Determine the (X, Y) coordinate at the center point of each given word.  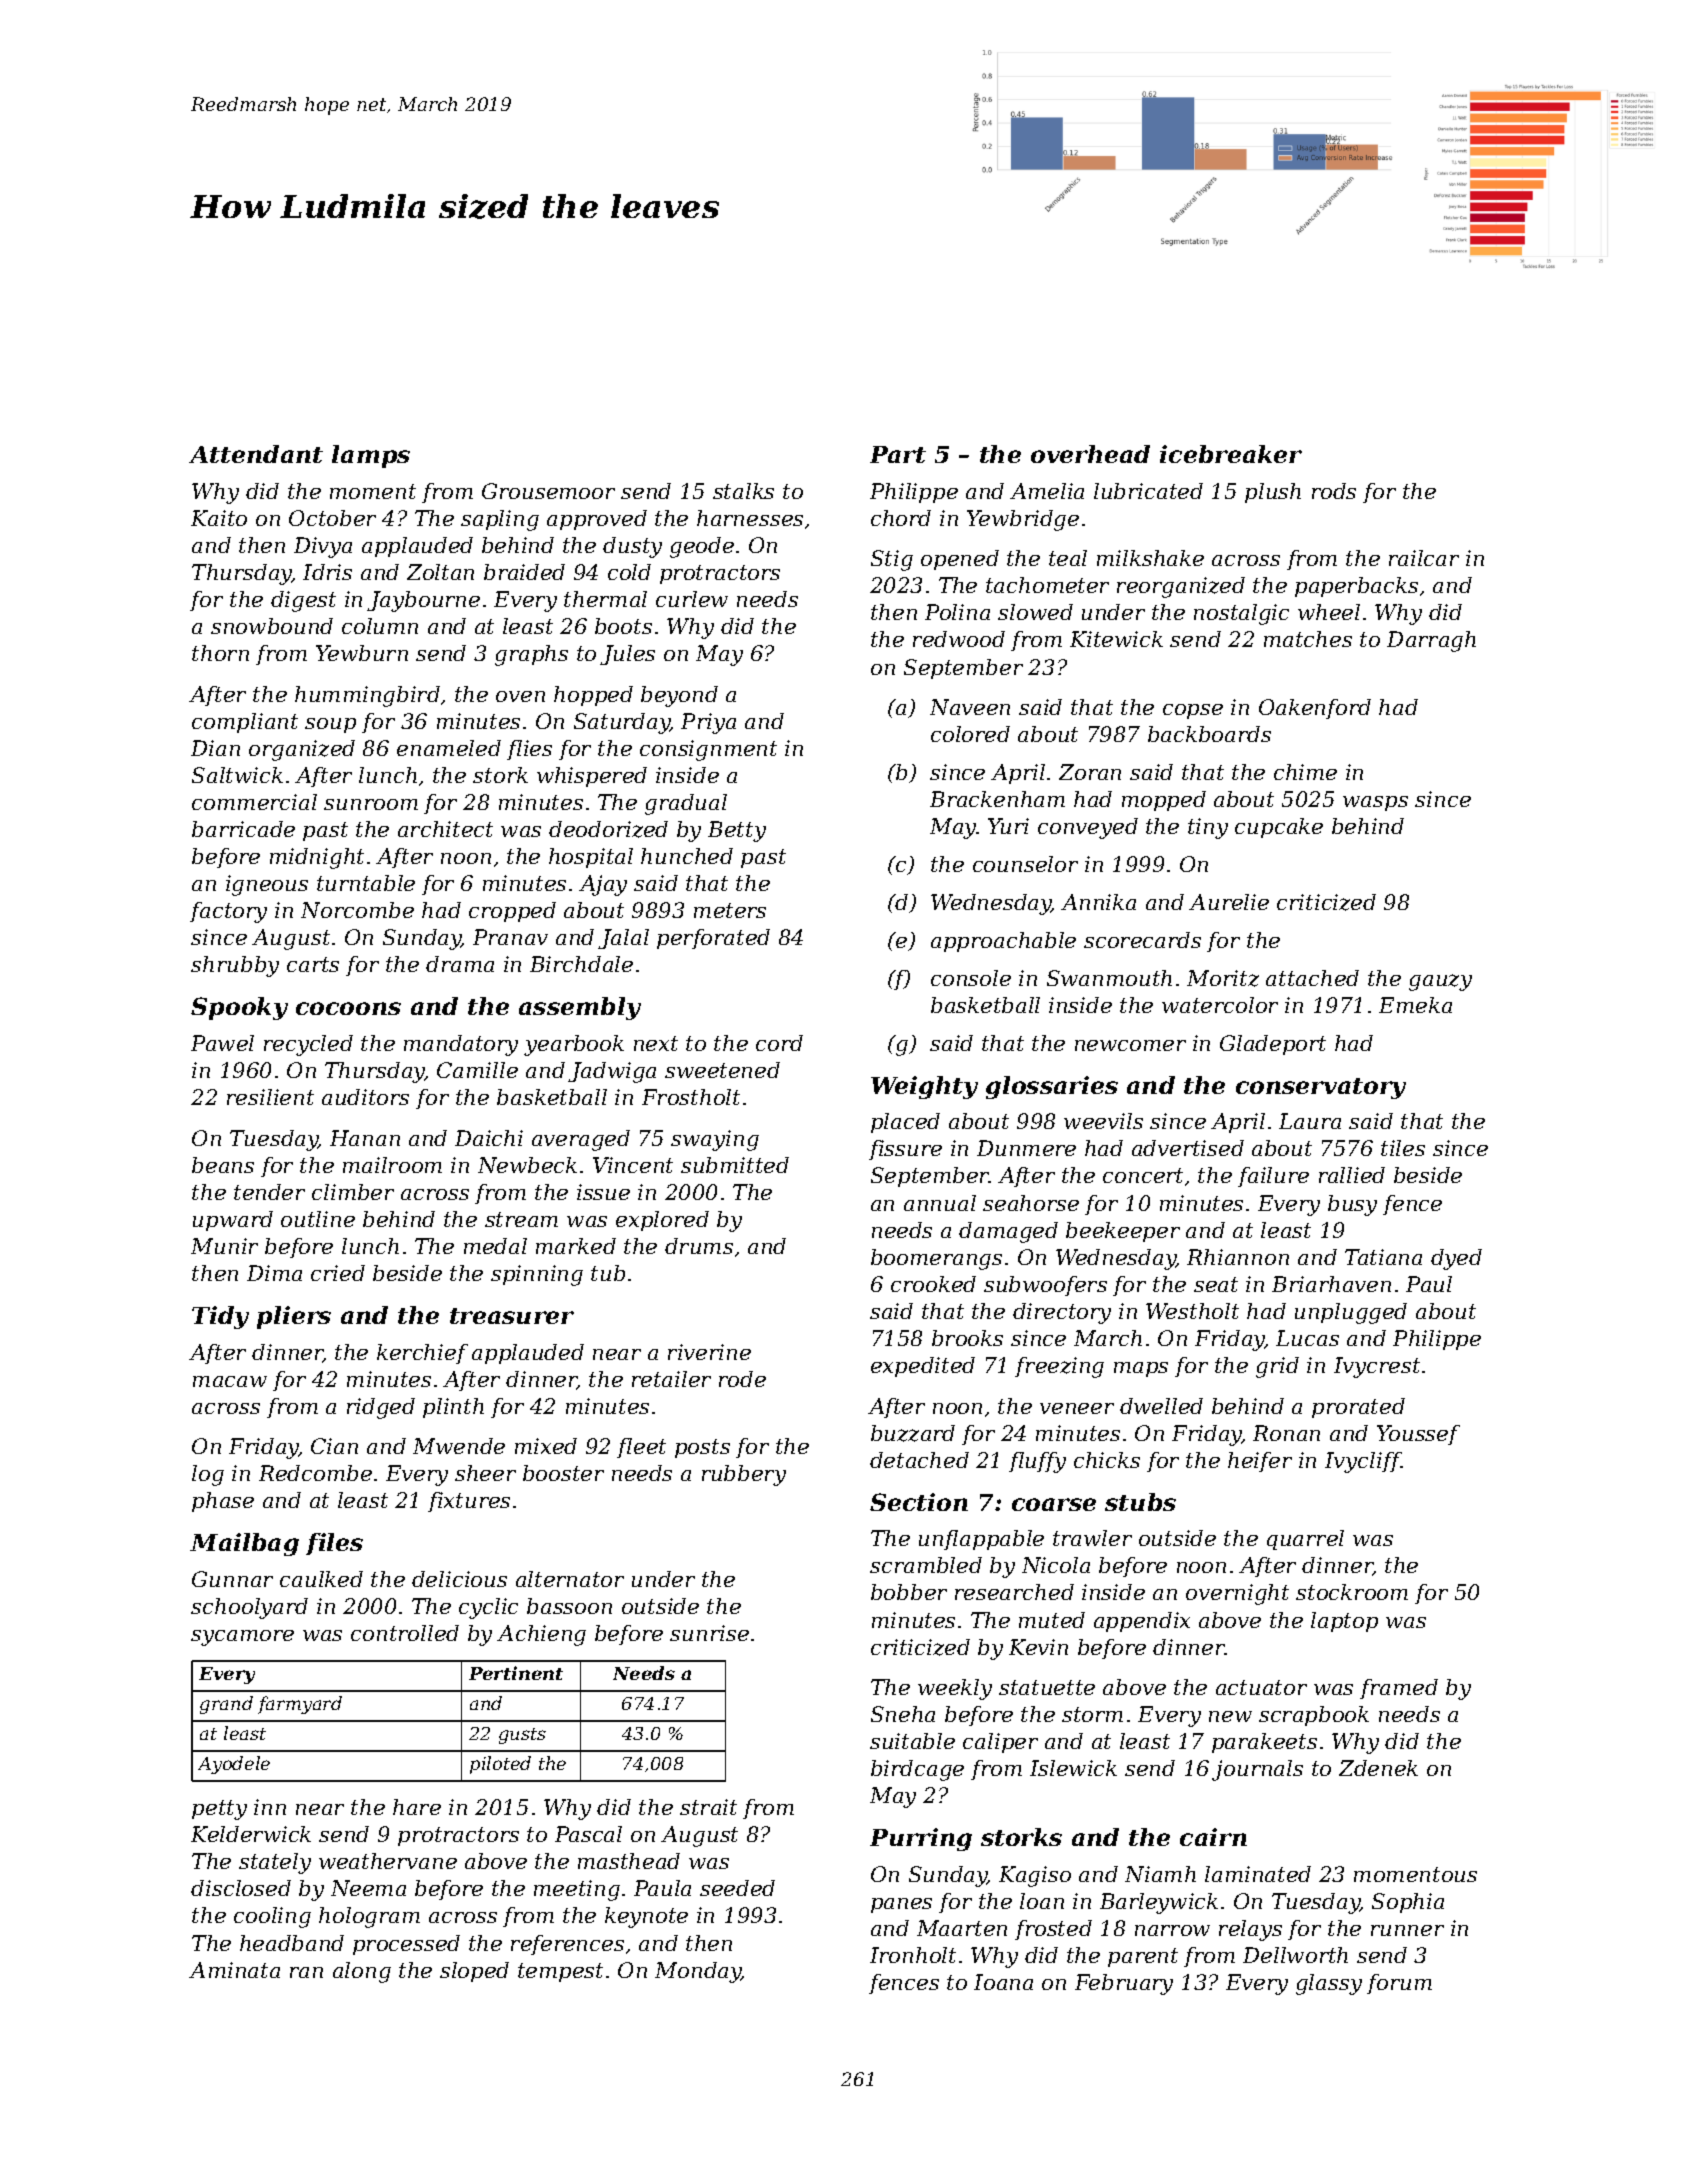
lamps (371, 456)
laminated (1258, 1874)
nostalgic (1241, 614)
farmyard (300, 1705)
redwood (959, 639)
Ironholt (913, 1955)
